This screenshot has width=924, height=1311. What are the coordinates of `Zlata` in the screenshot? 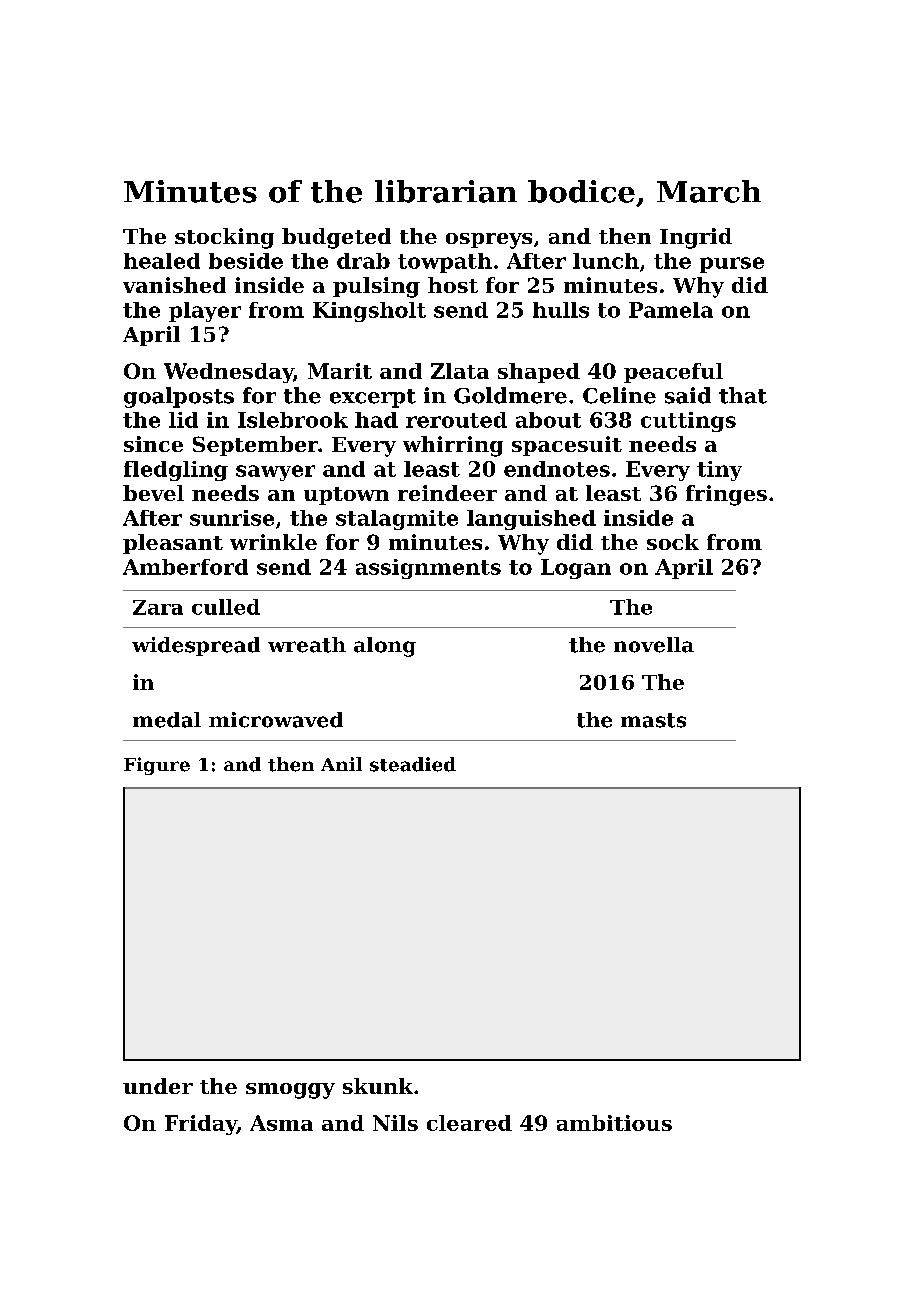 It's located at (460, 371).
